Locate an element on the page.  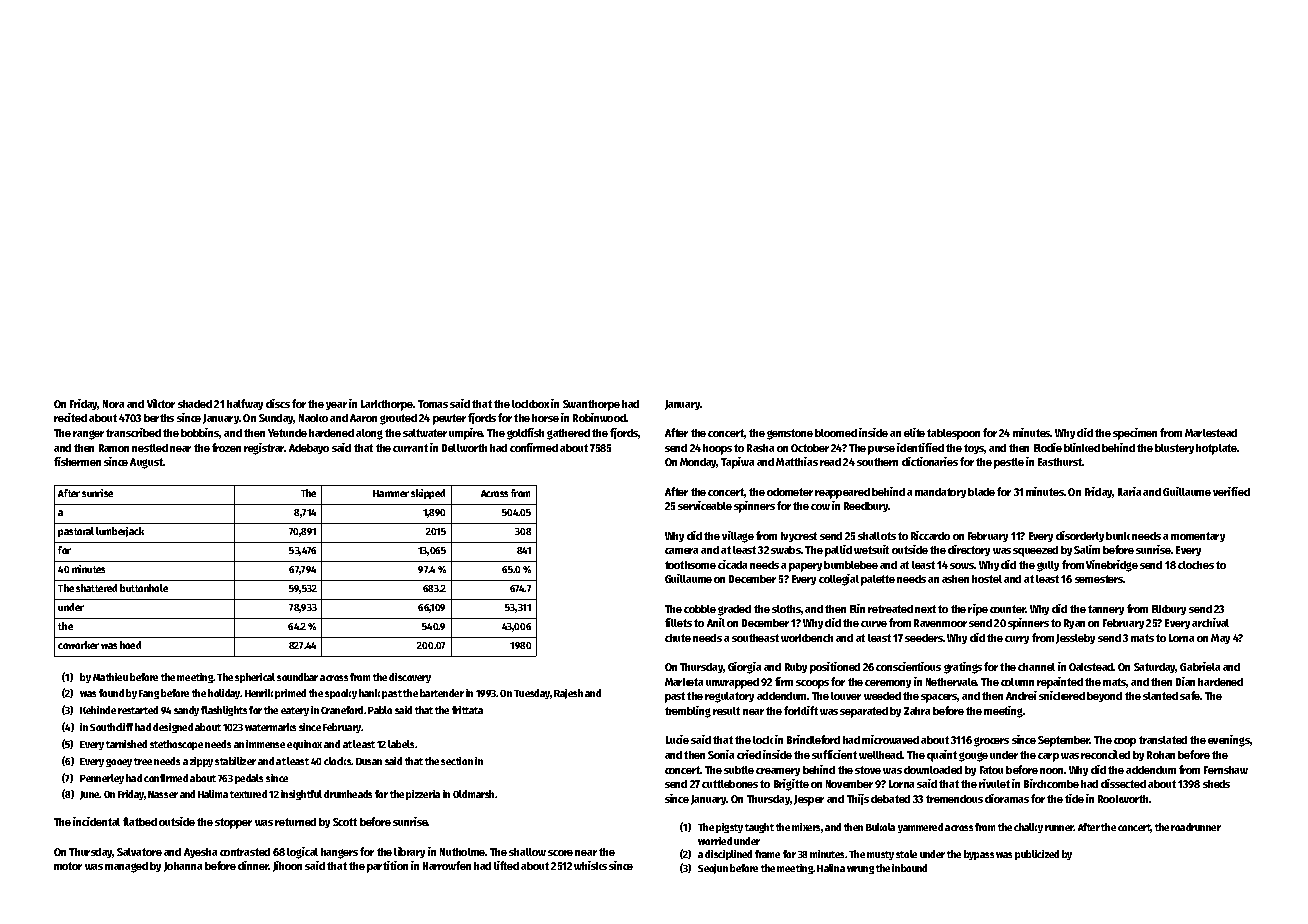
Dian is located at coordinates (1185, 681).
